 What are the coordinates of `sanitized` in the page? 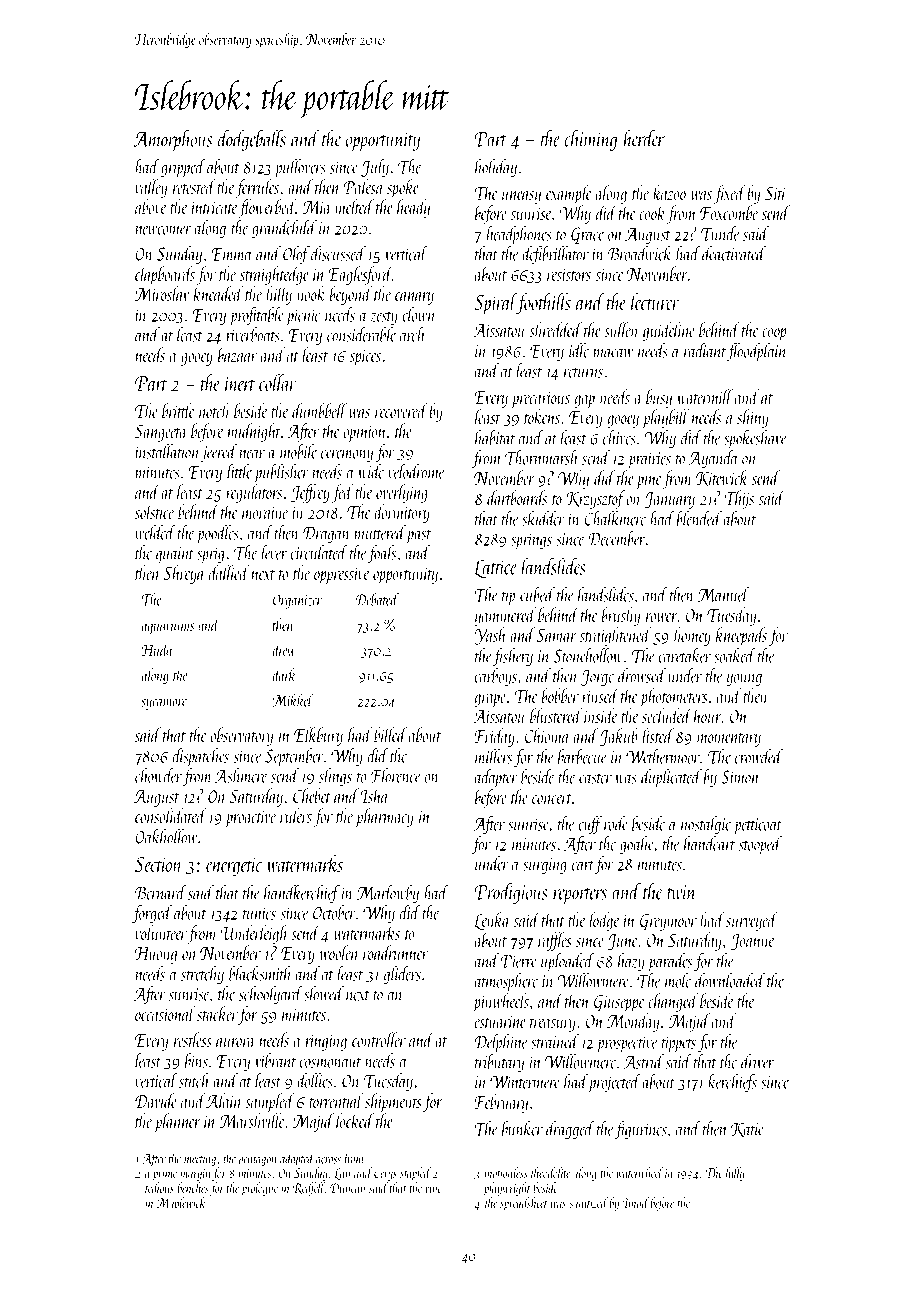 It's located at (588, 1202).
